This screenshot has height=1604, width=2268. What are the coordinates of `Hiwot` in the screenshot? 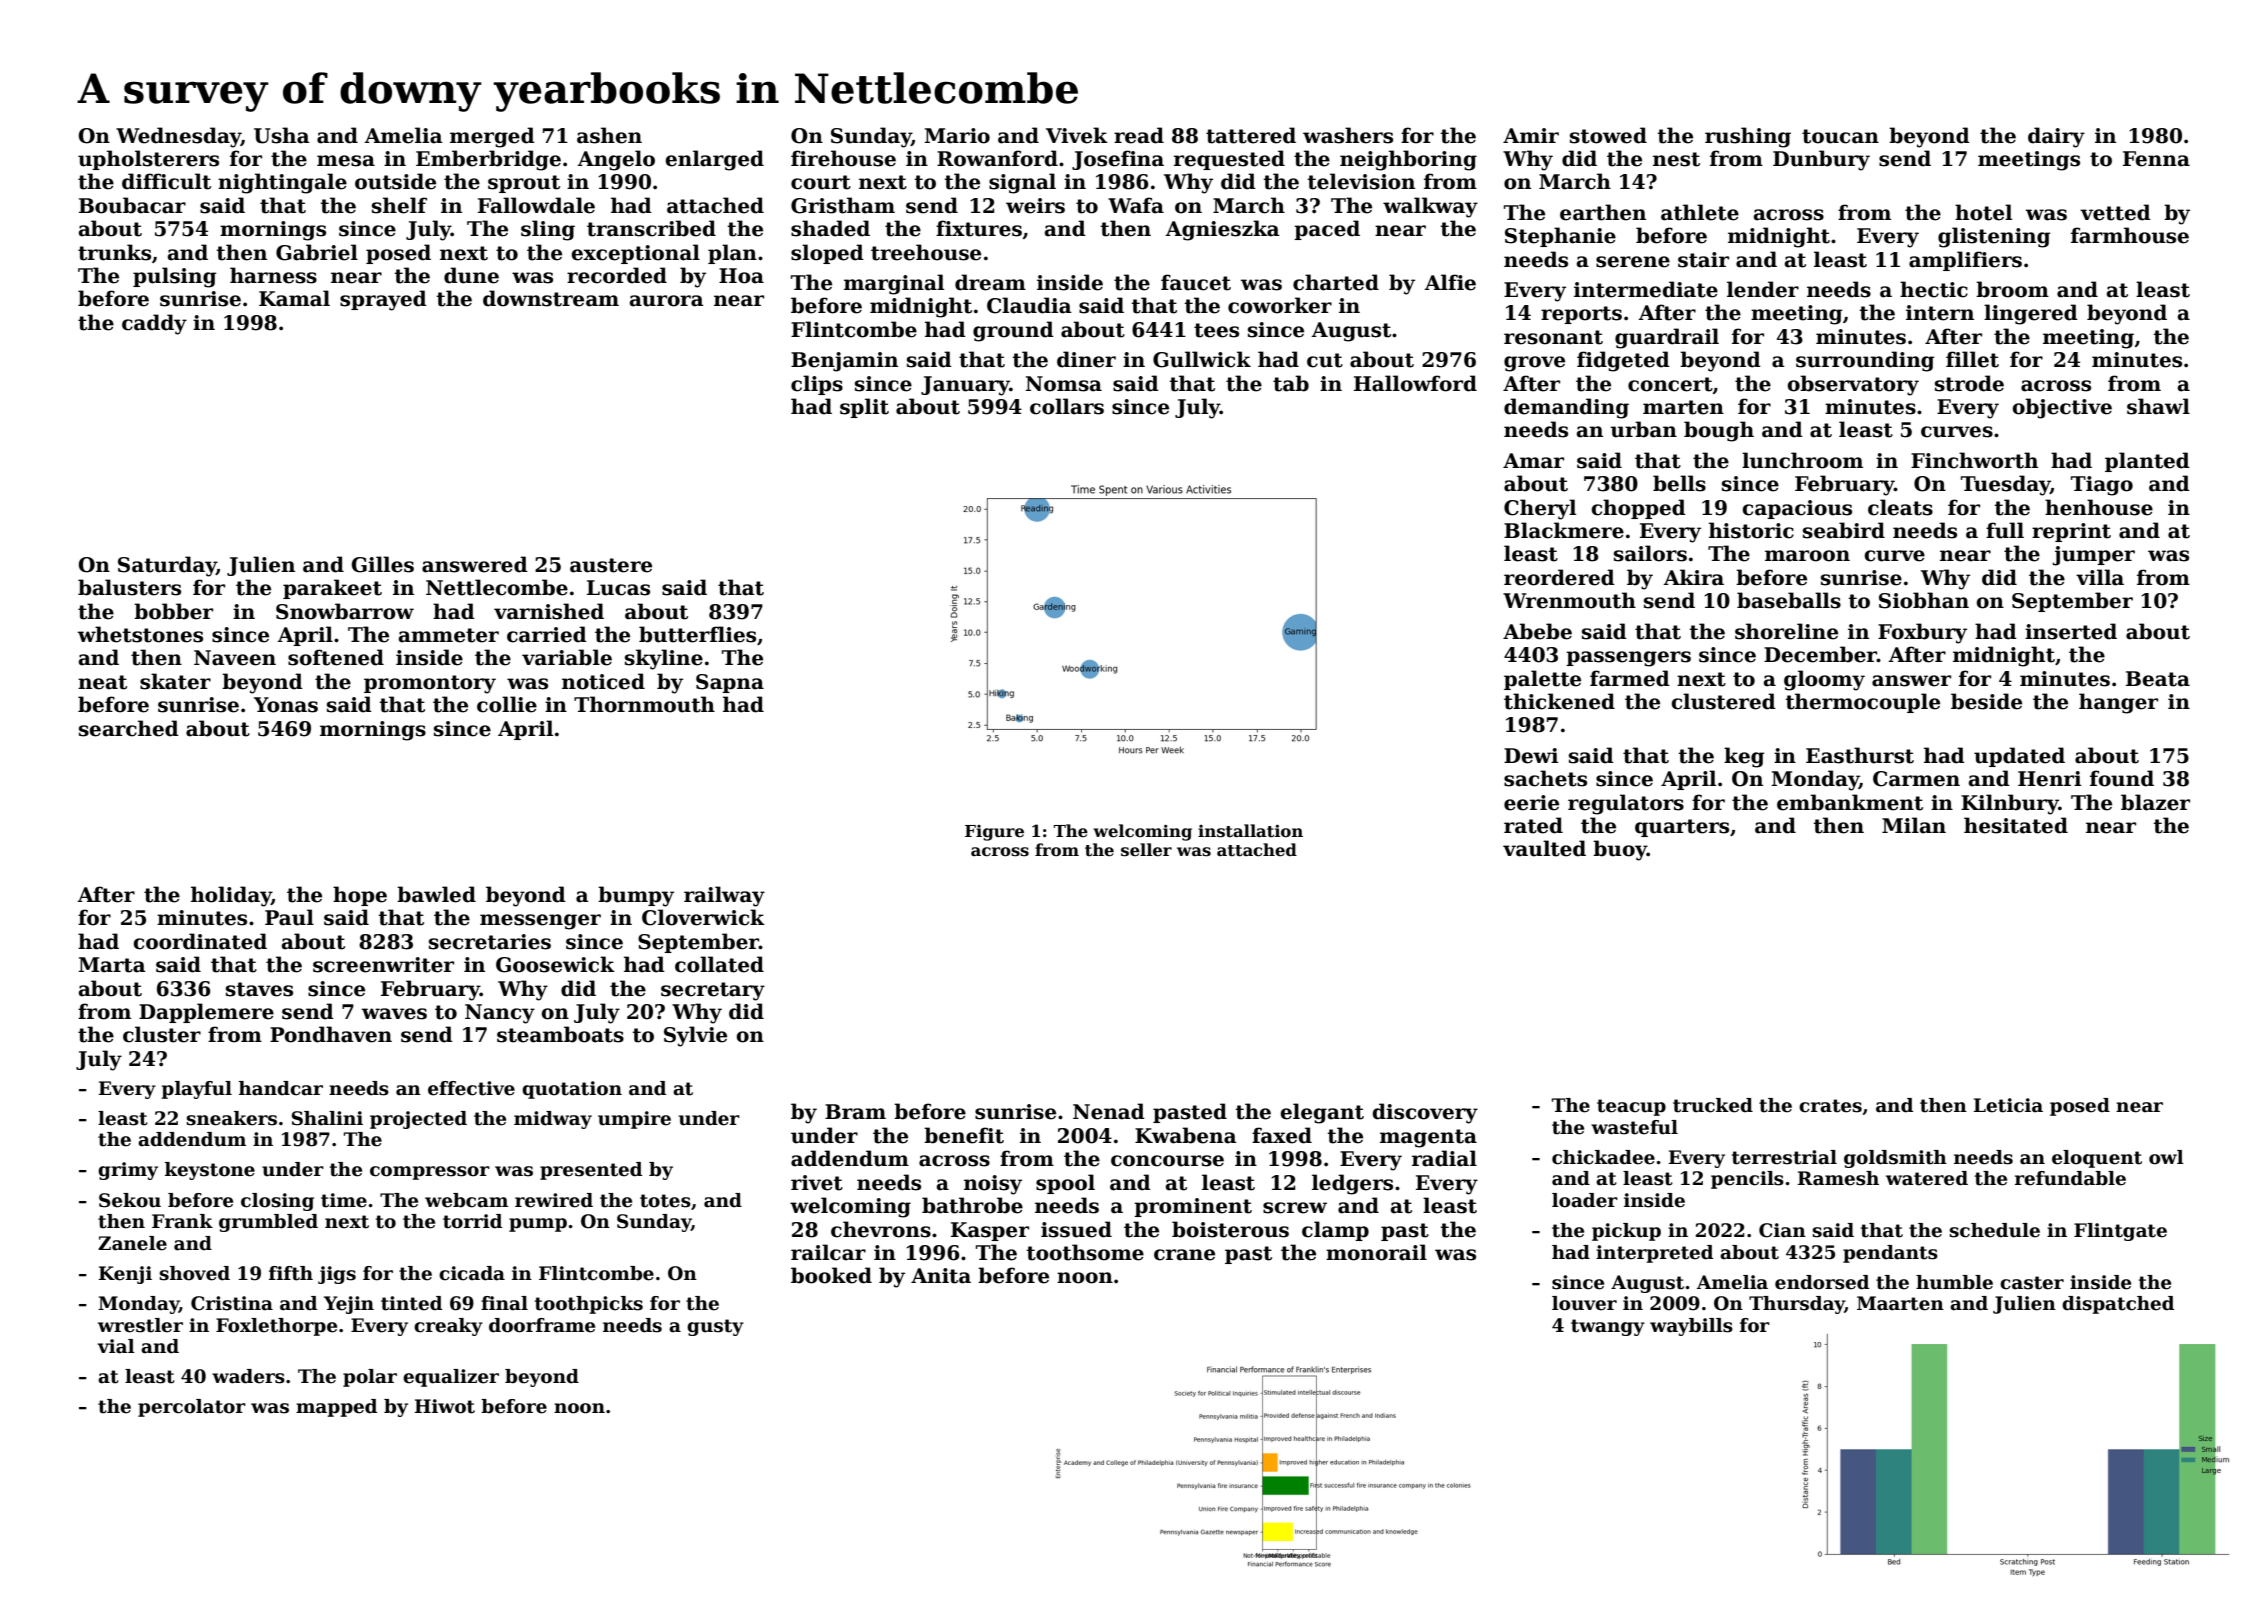 It's located at (445, 1406).
